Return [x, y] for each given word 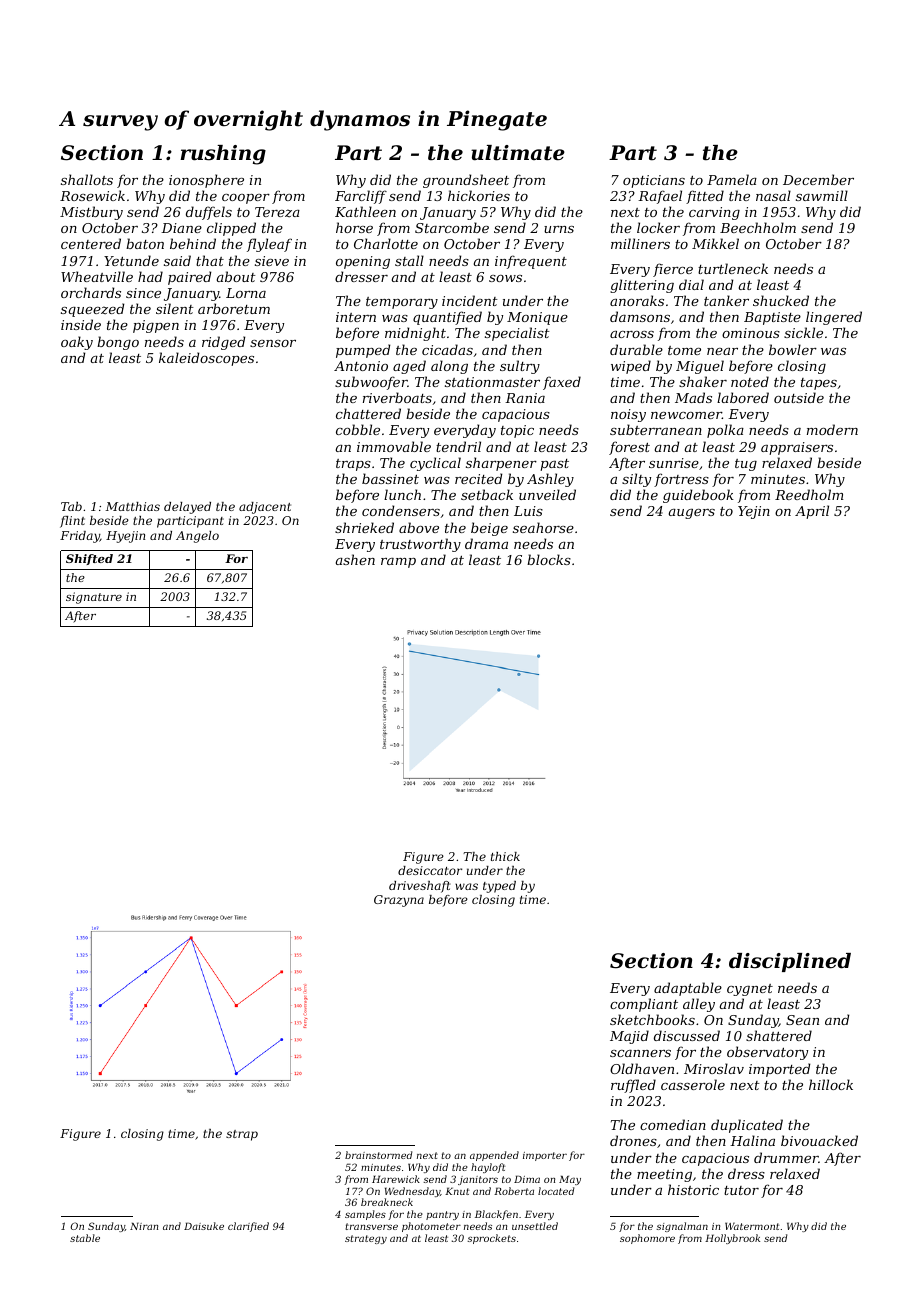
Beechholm [758, 227]
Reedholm [809, 494]
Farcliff [361, 197]
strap [242, 1135]
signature [94, 598]
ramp [398, 563]
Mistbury [91, 213]
